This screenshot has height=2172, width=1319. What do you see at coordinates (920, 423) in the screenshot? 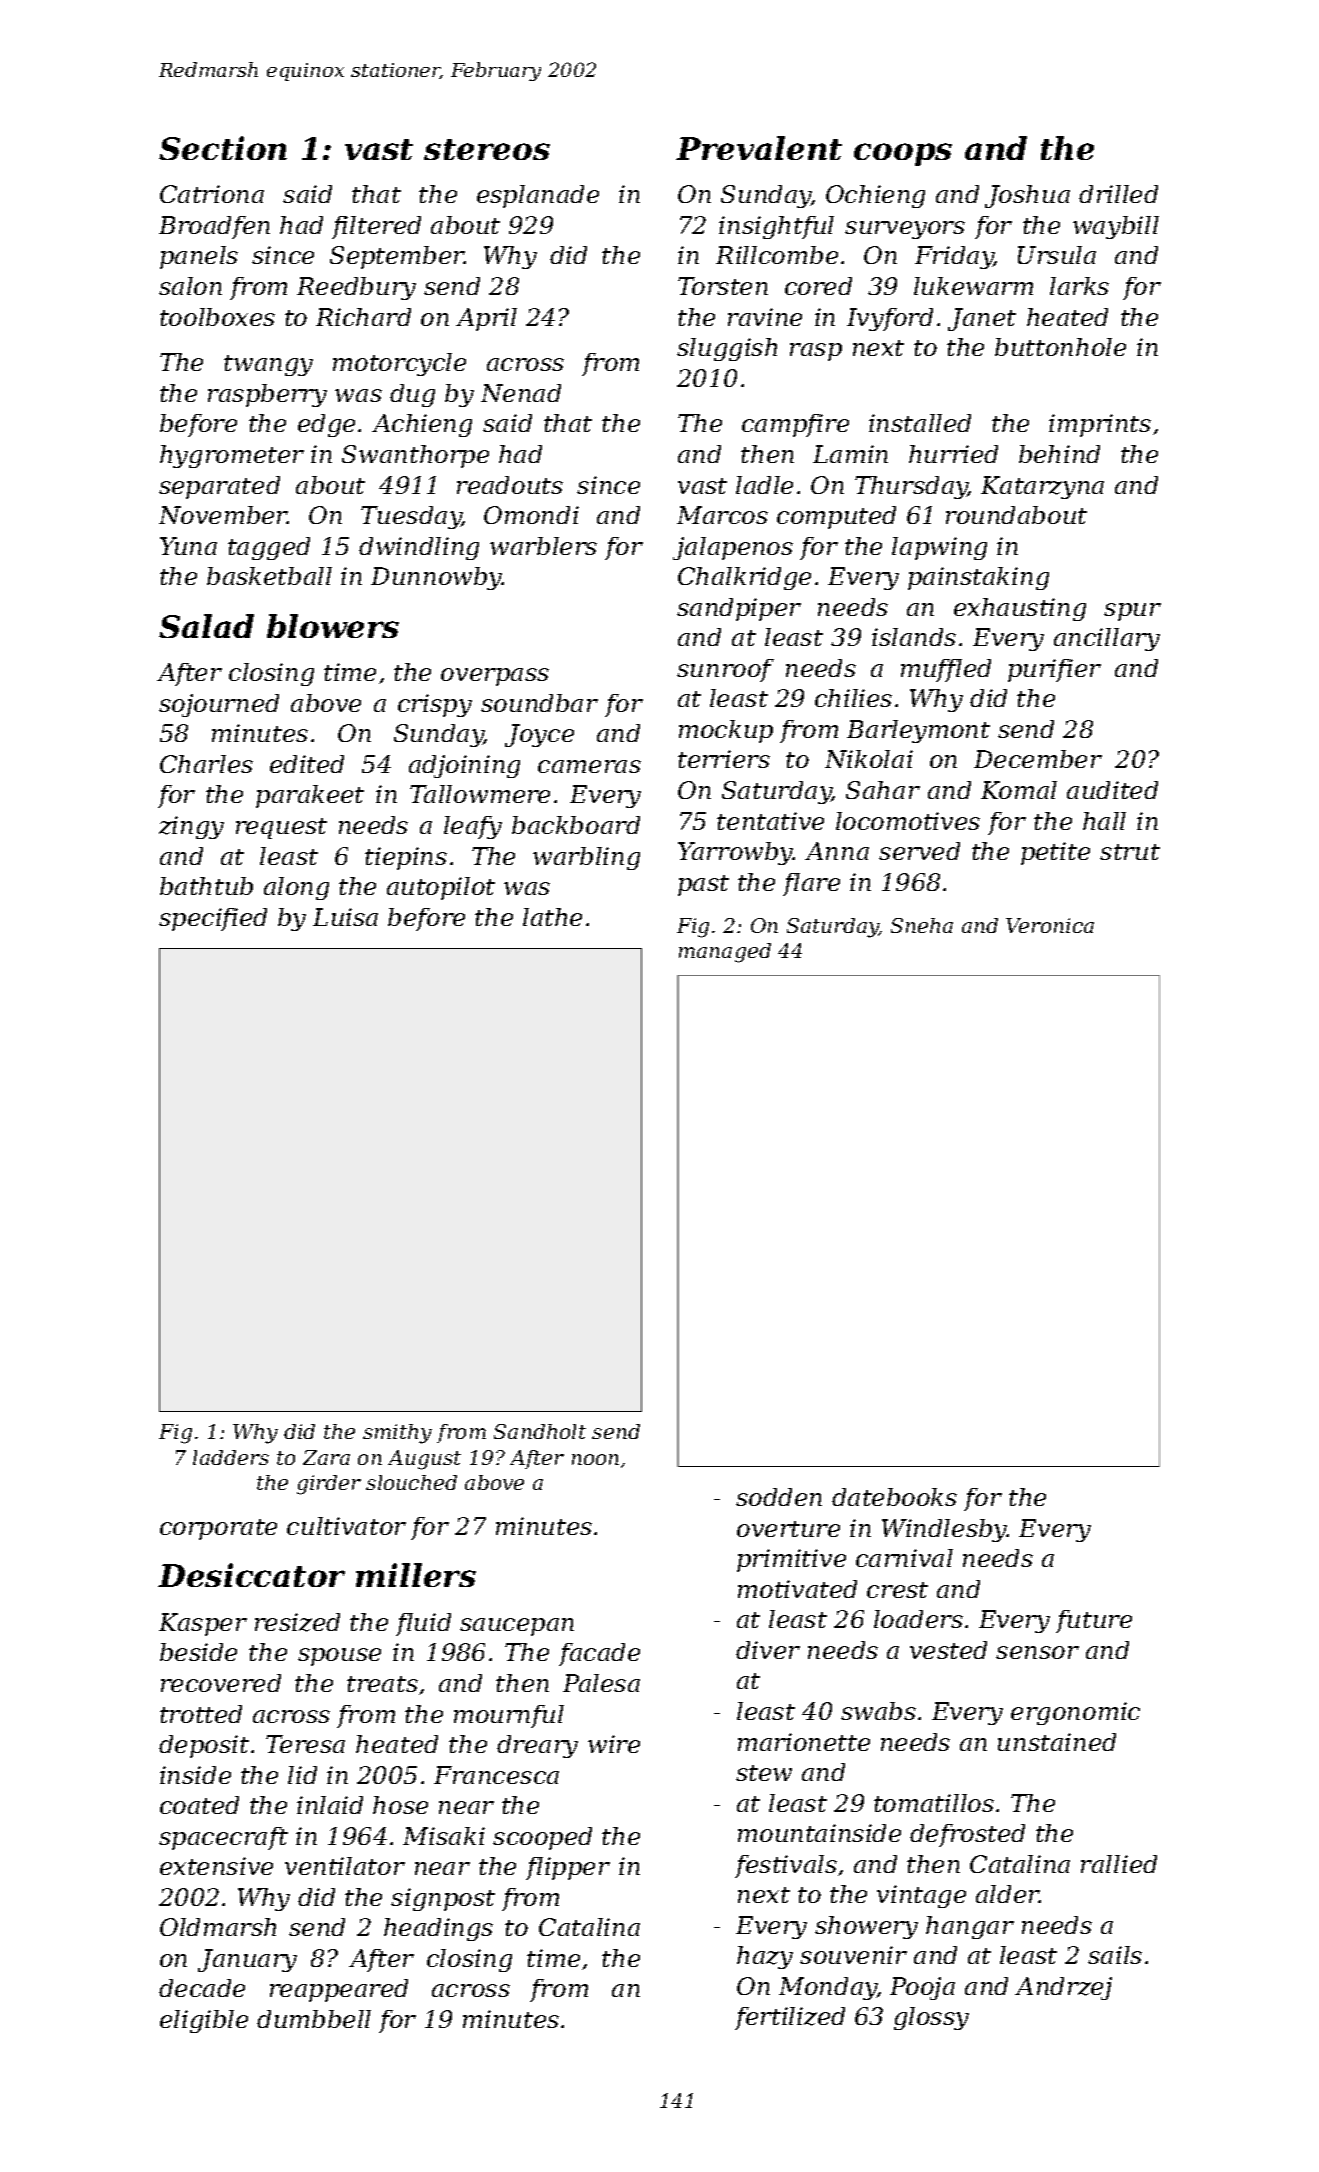
I see `installed` at bounding box center [920, 423].
